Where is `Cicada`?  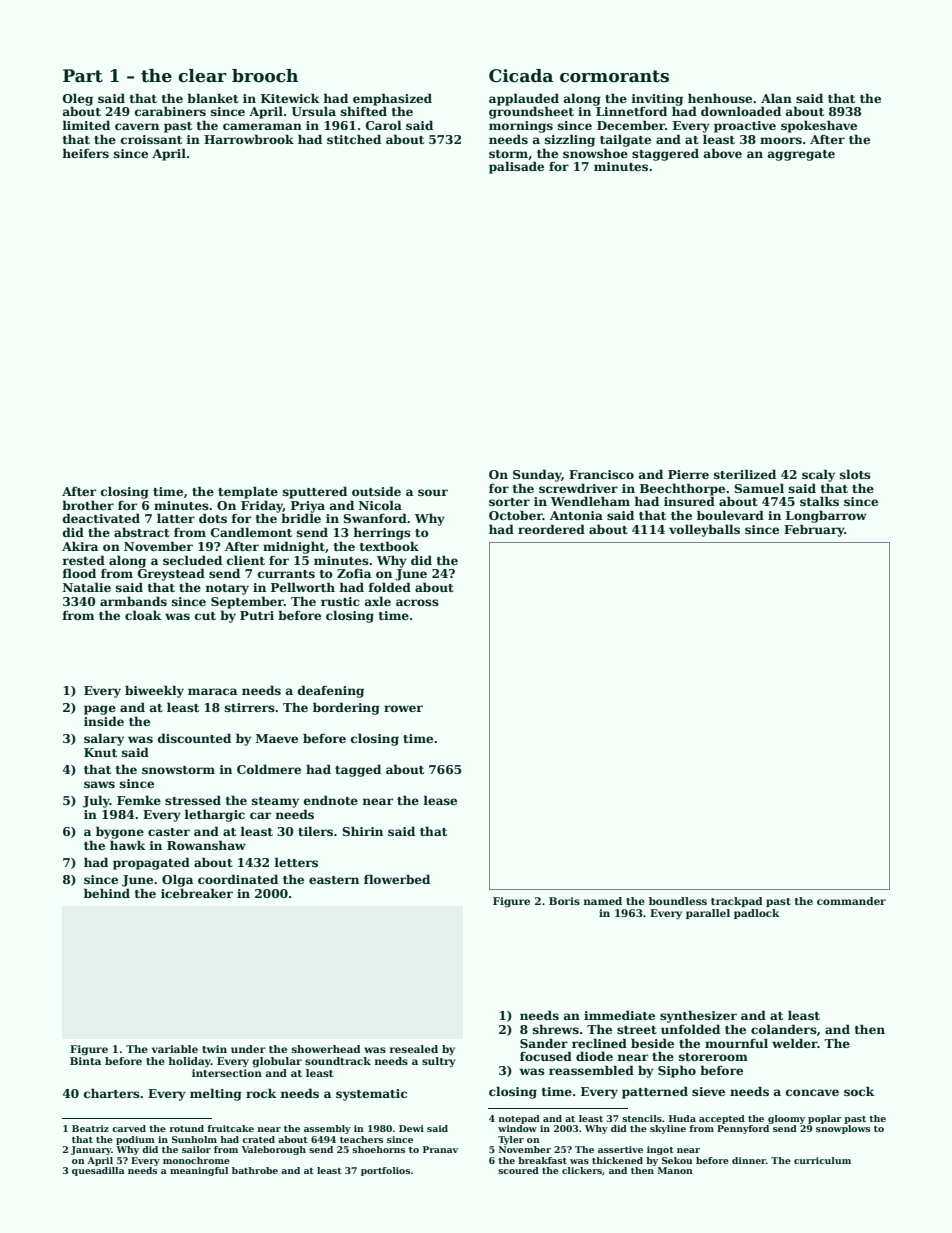
Cicada is located at coordinates (521, 76).
